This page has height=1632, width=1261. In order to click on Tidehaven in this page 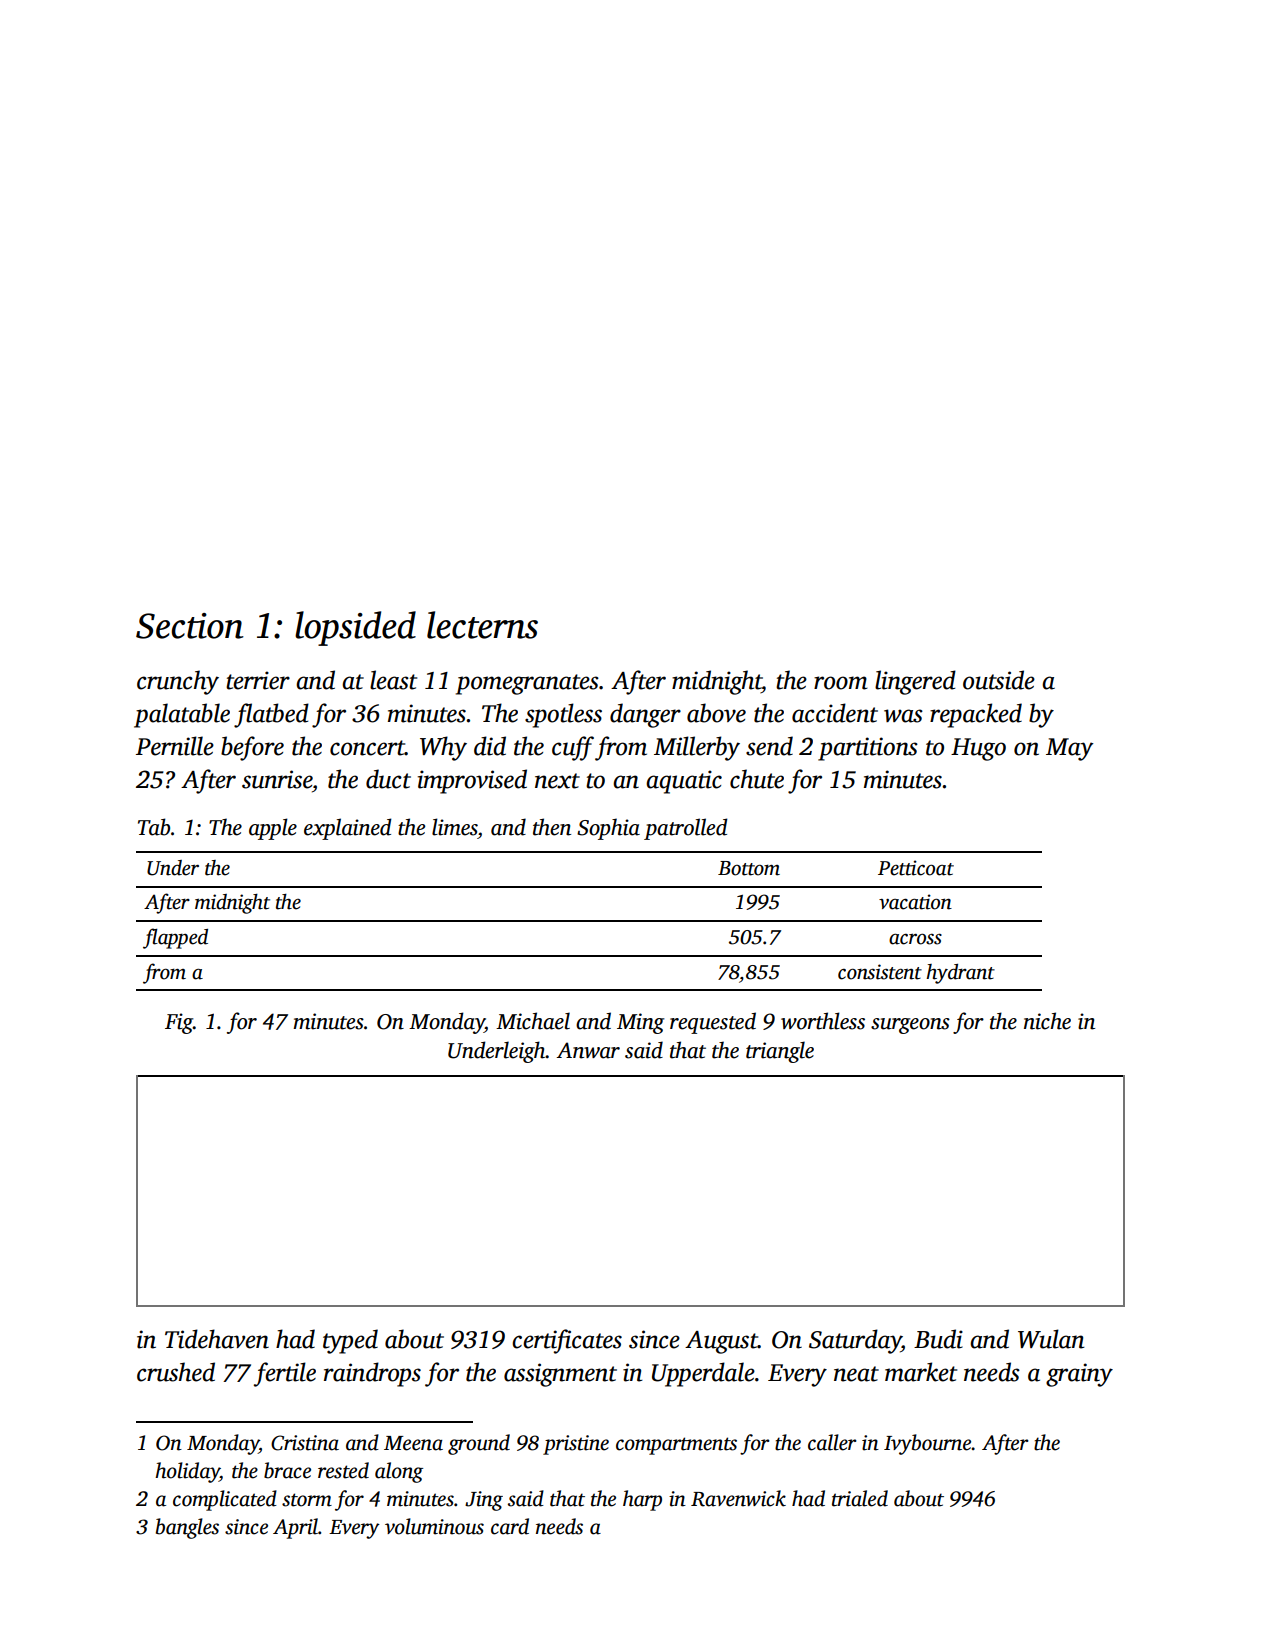, I will do `click(217, 1339)`.
